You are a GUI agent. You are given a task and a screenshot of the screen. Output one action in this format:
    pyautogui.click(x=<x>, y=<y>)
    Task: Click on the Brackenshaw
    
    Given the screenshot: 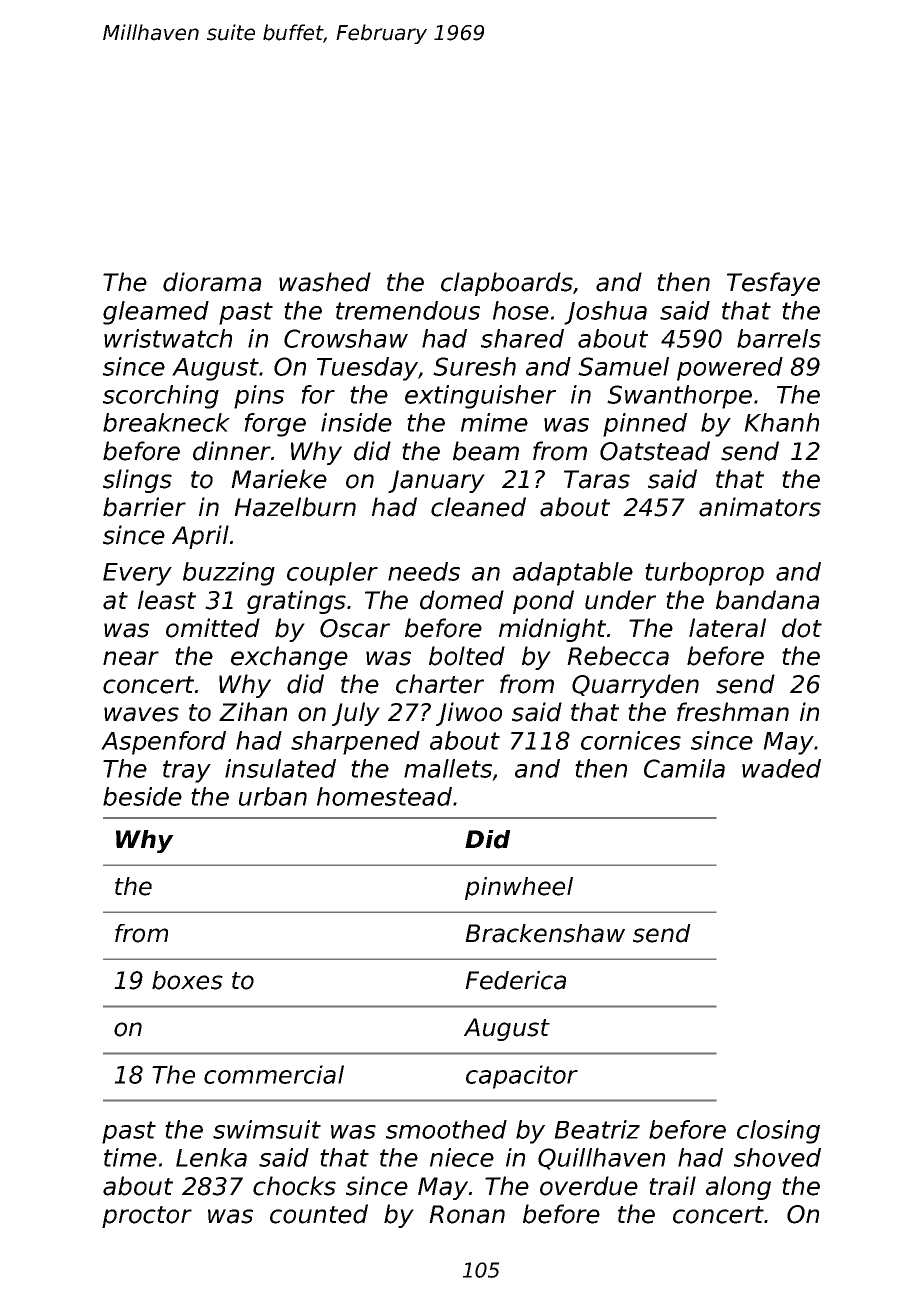 What is the action you would take?
    pyautogui.click(x=545, y=933)
